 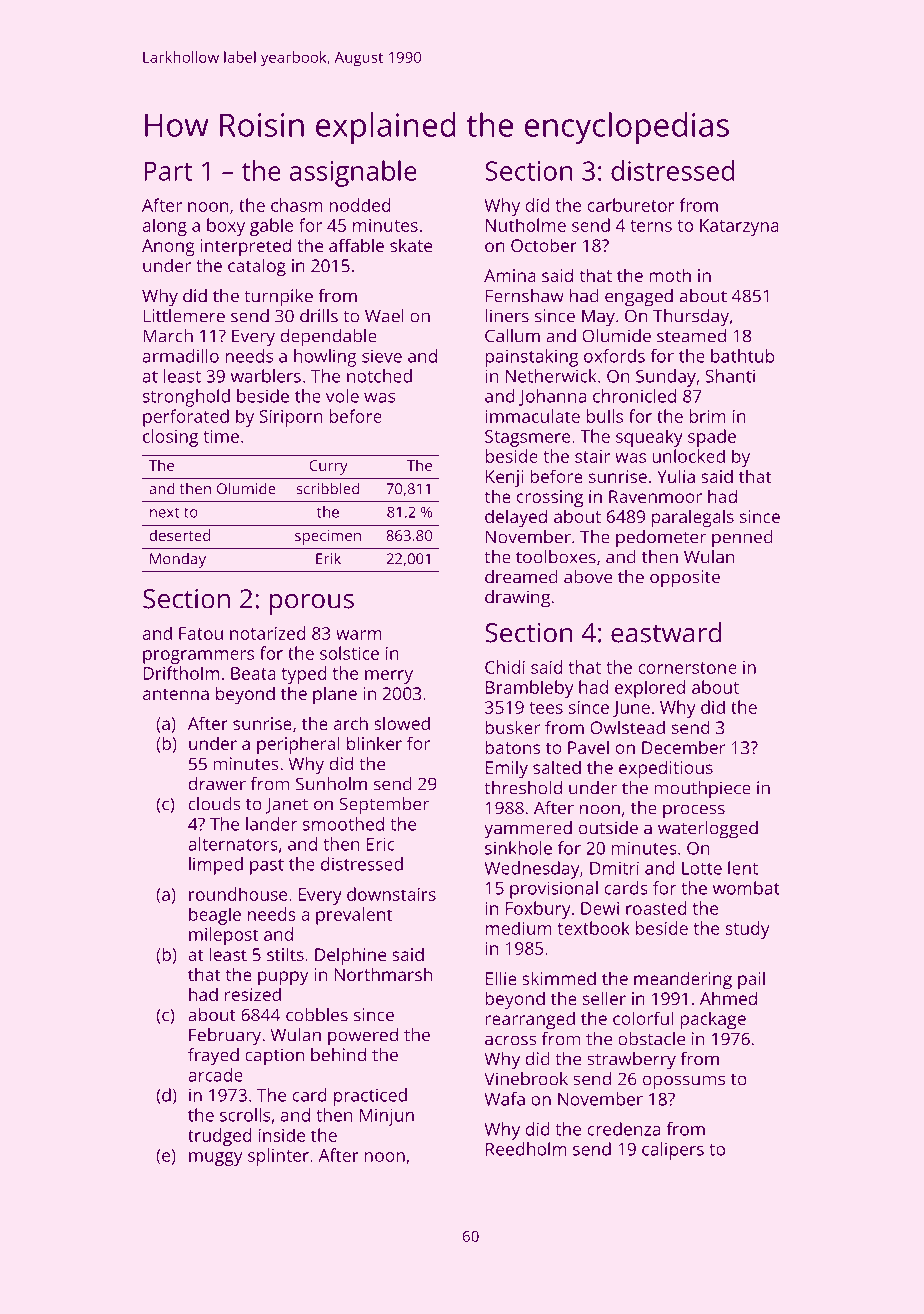 I want to click on Lotte, so click(x=702, y=868).
